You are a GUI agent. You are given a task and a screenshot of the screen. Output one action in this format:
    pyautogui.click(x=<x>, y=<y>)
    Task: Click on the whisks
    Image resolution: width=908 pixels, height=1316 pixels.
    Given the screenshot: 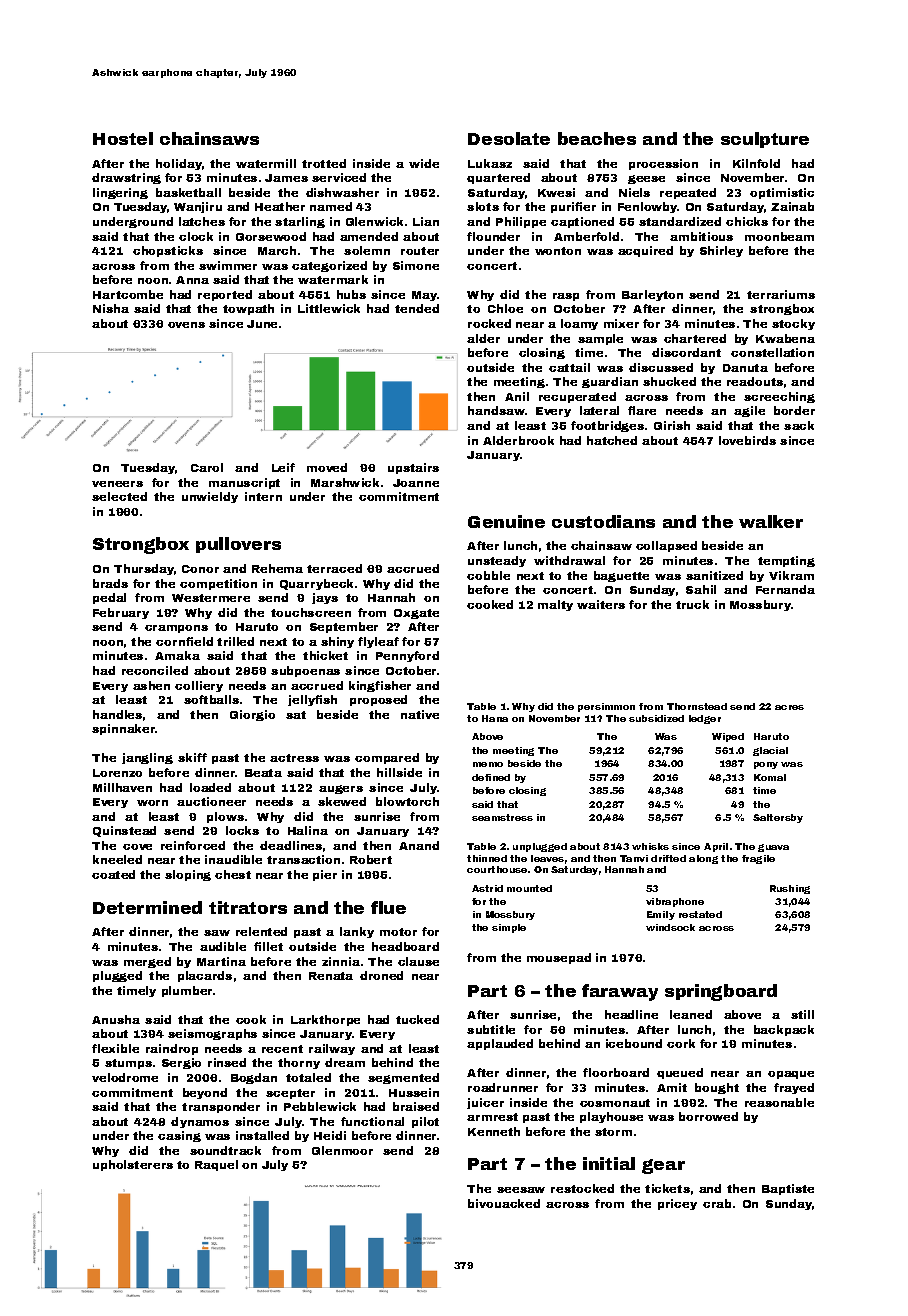 What is the action you would take?
    pyautogui.click(x=650, y=846)
